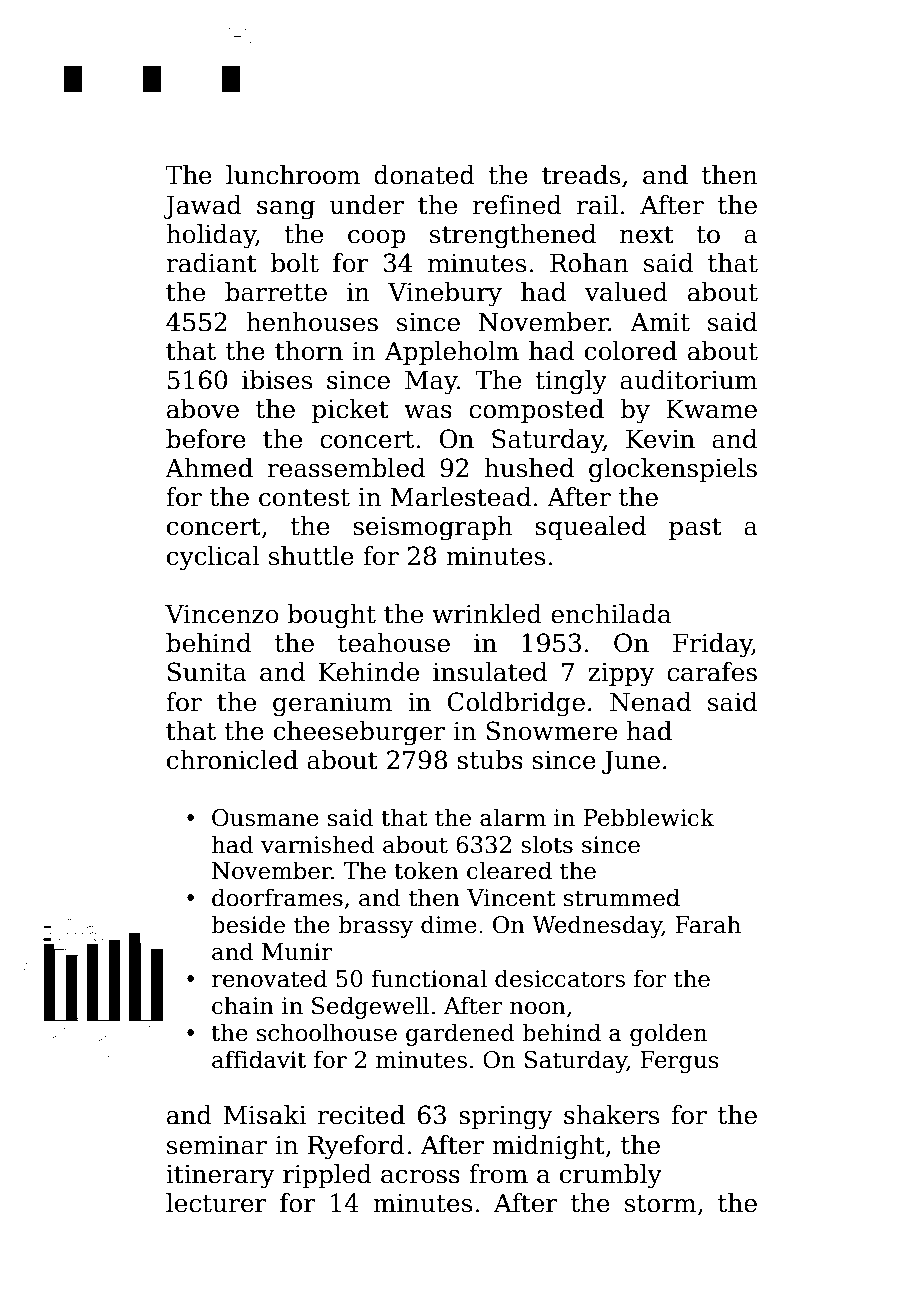 Image resolution: width=924 pixels, height=1311 pixels. What do you see at coordinates (452, 353) in the image?
I see `Appleholm` at bounding box center [452, 353].
